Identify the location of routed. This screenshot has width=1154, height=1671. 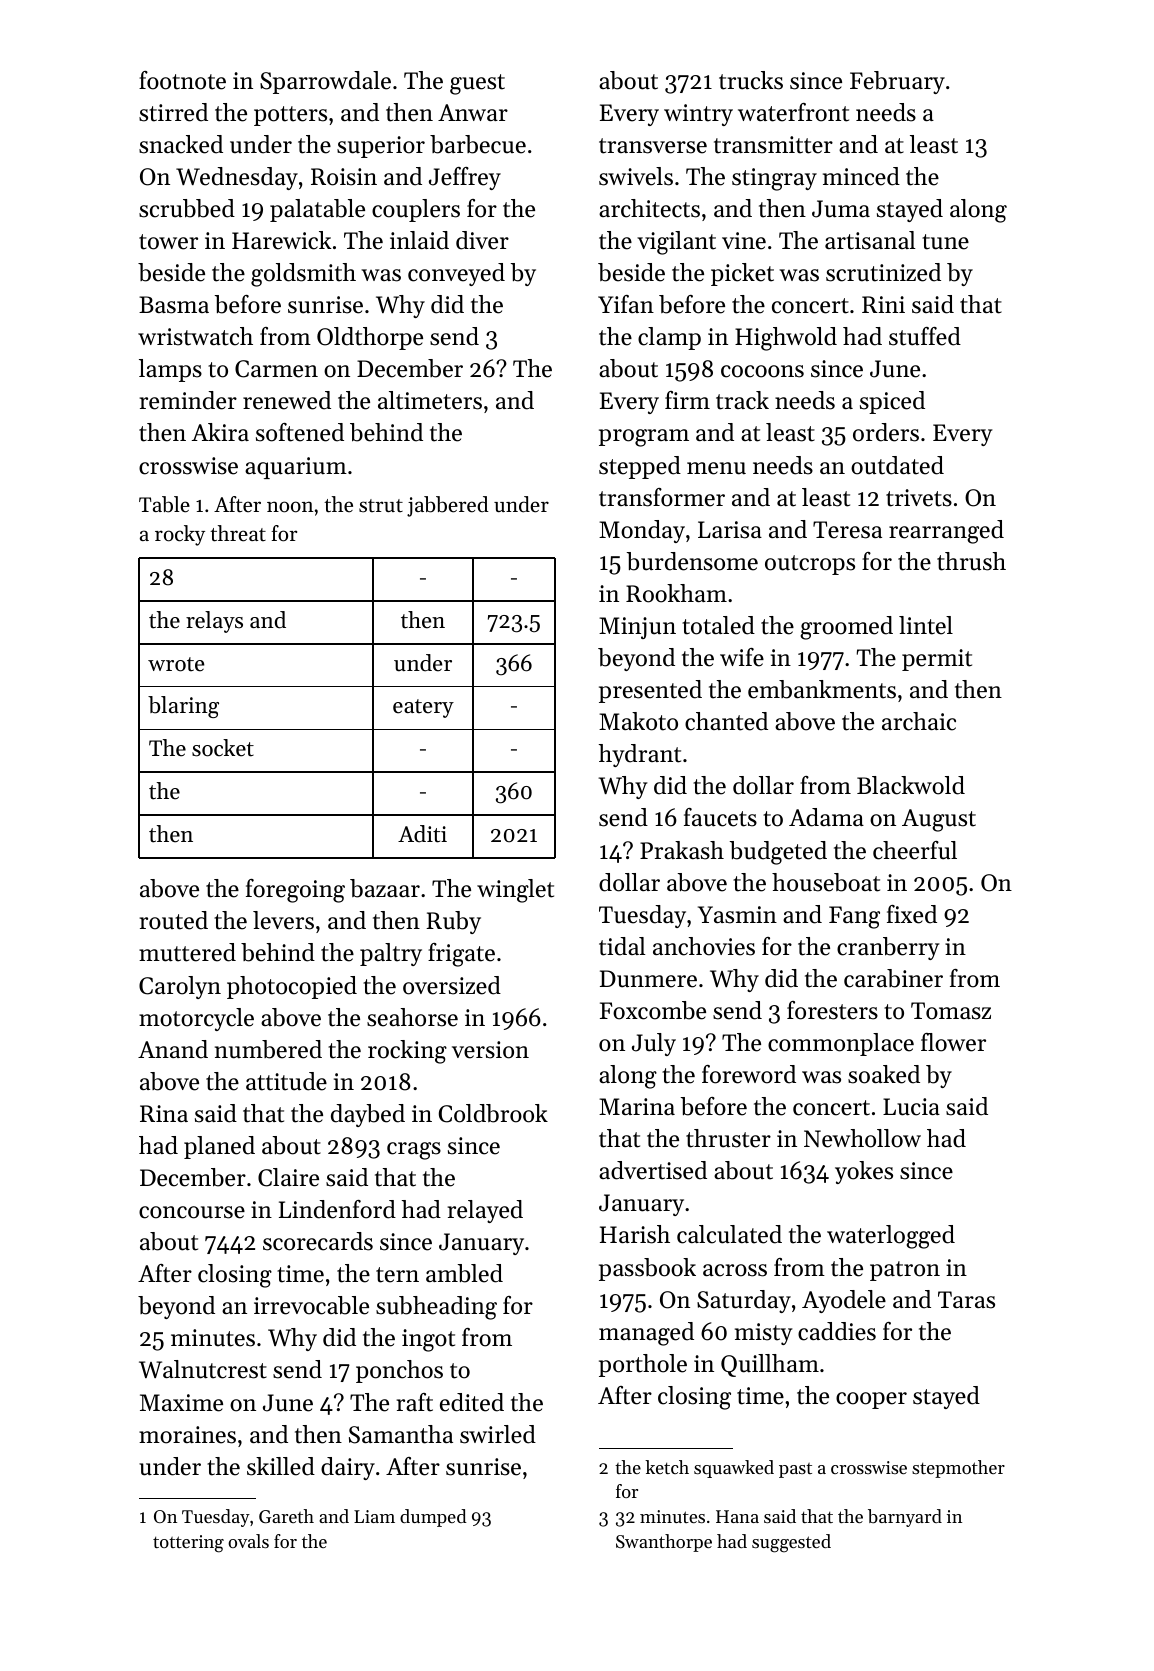
(173, 920).
